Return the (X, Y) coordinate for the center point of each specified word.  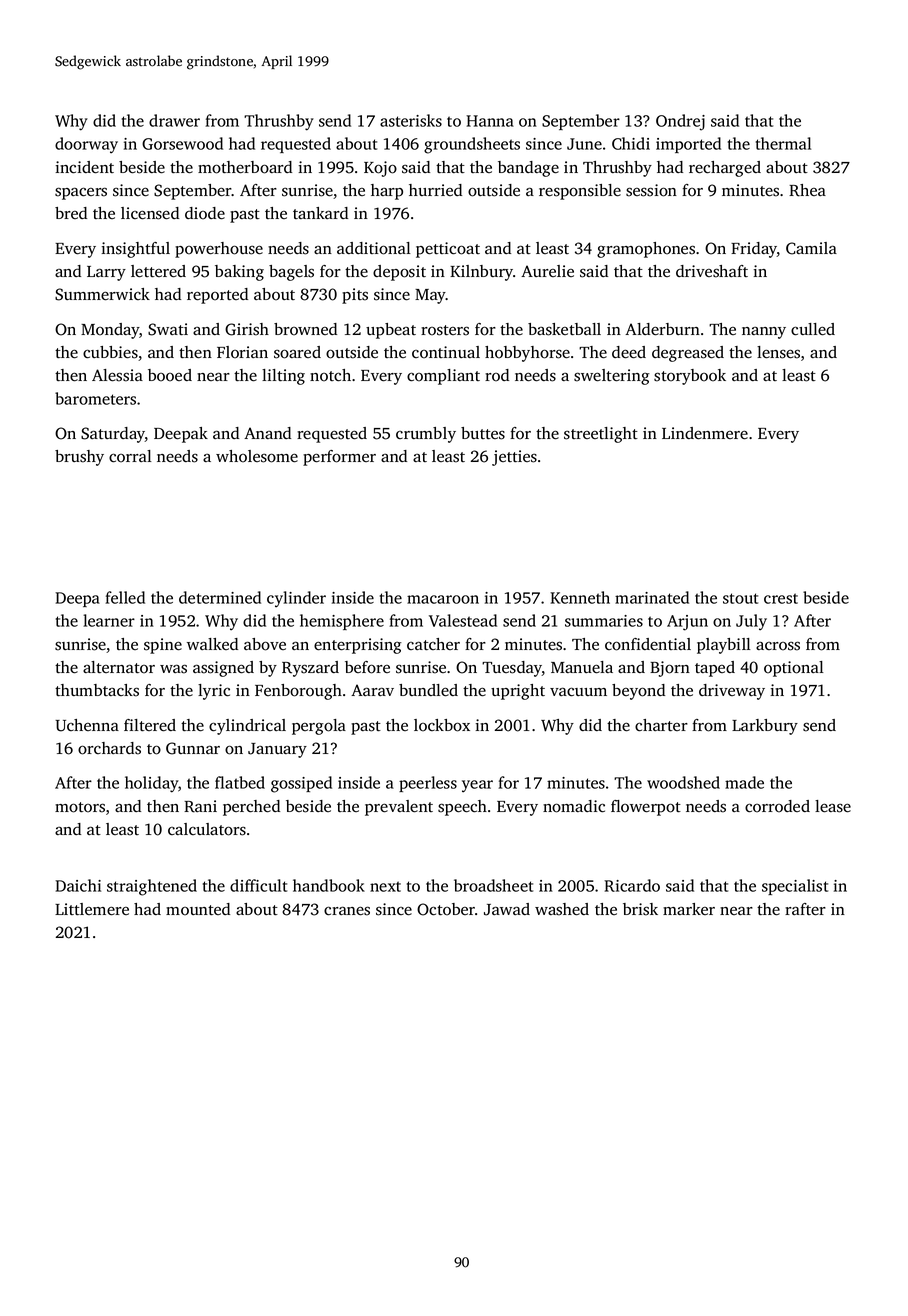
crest (781, 598)
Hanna (490, 121)
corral (130, 456)
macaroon (443, 599)
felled (125, 597)
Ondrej (680, 122)
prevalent (399, 808)
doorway (86, 145)
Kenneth (580, 597)
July (751, 622)
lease (833, 806)
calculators (207, 829)
